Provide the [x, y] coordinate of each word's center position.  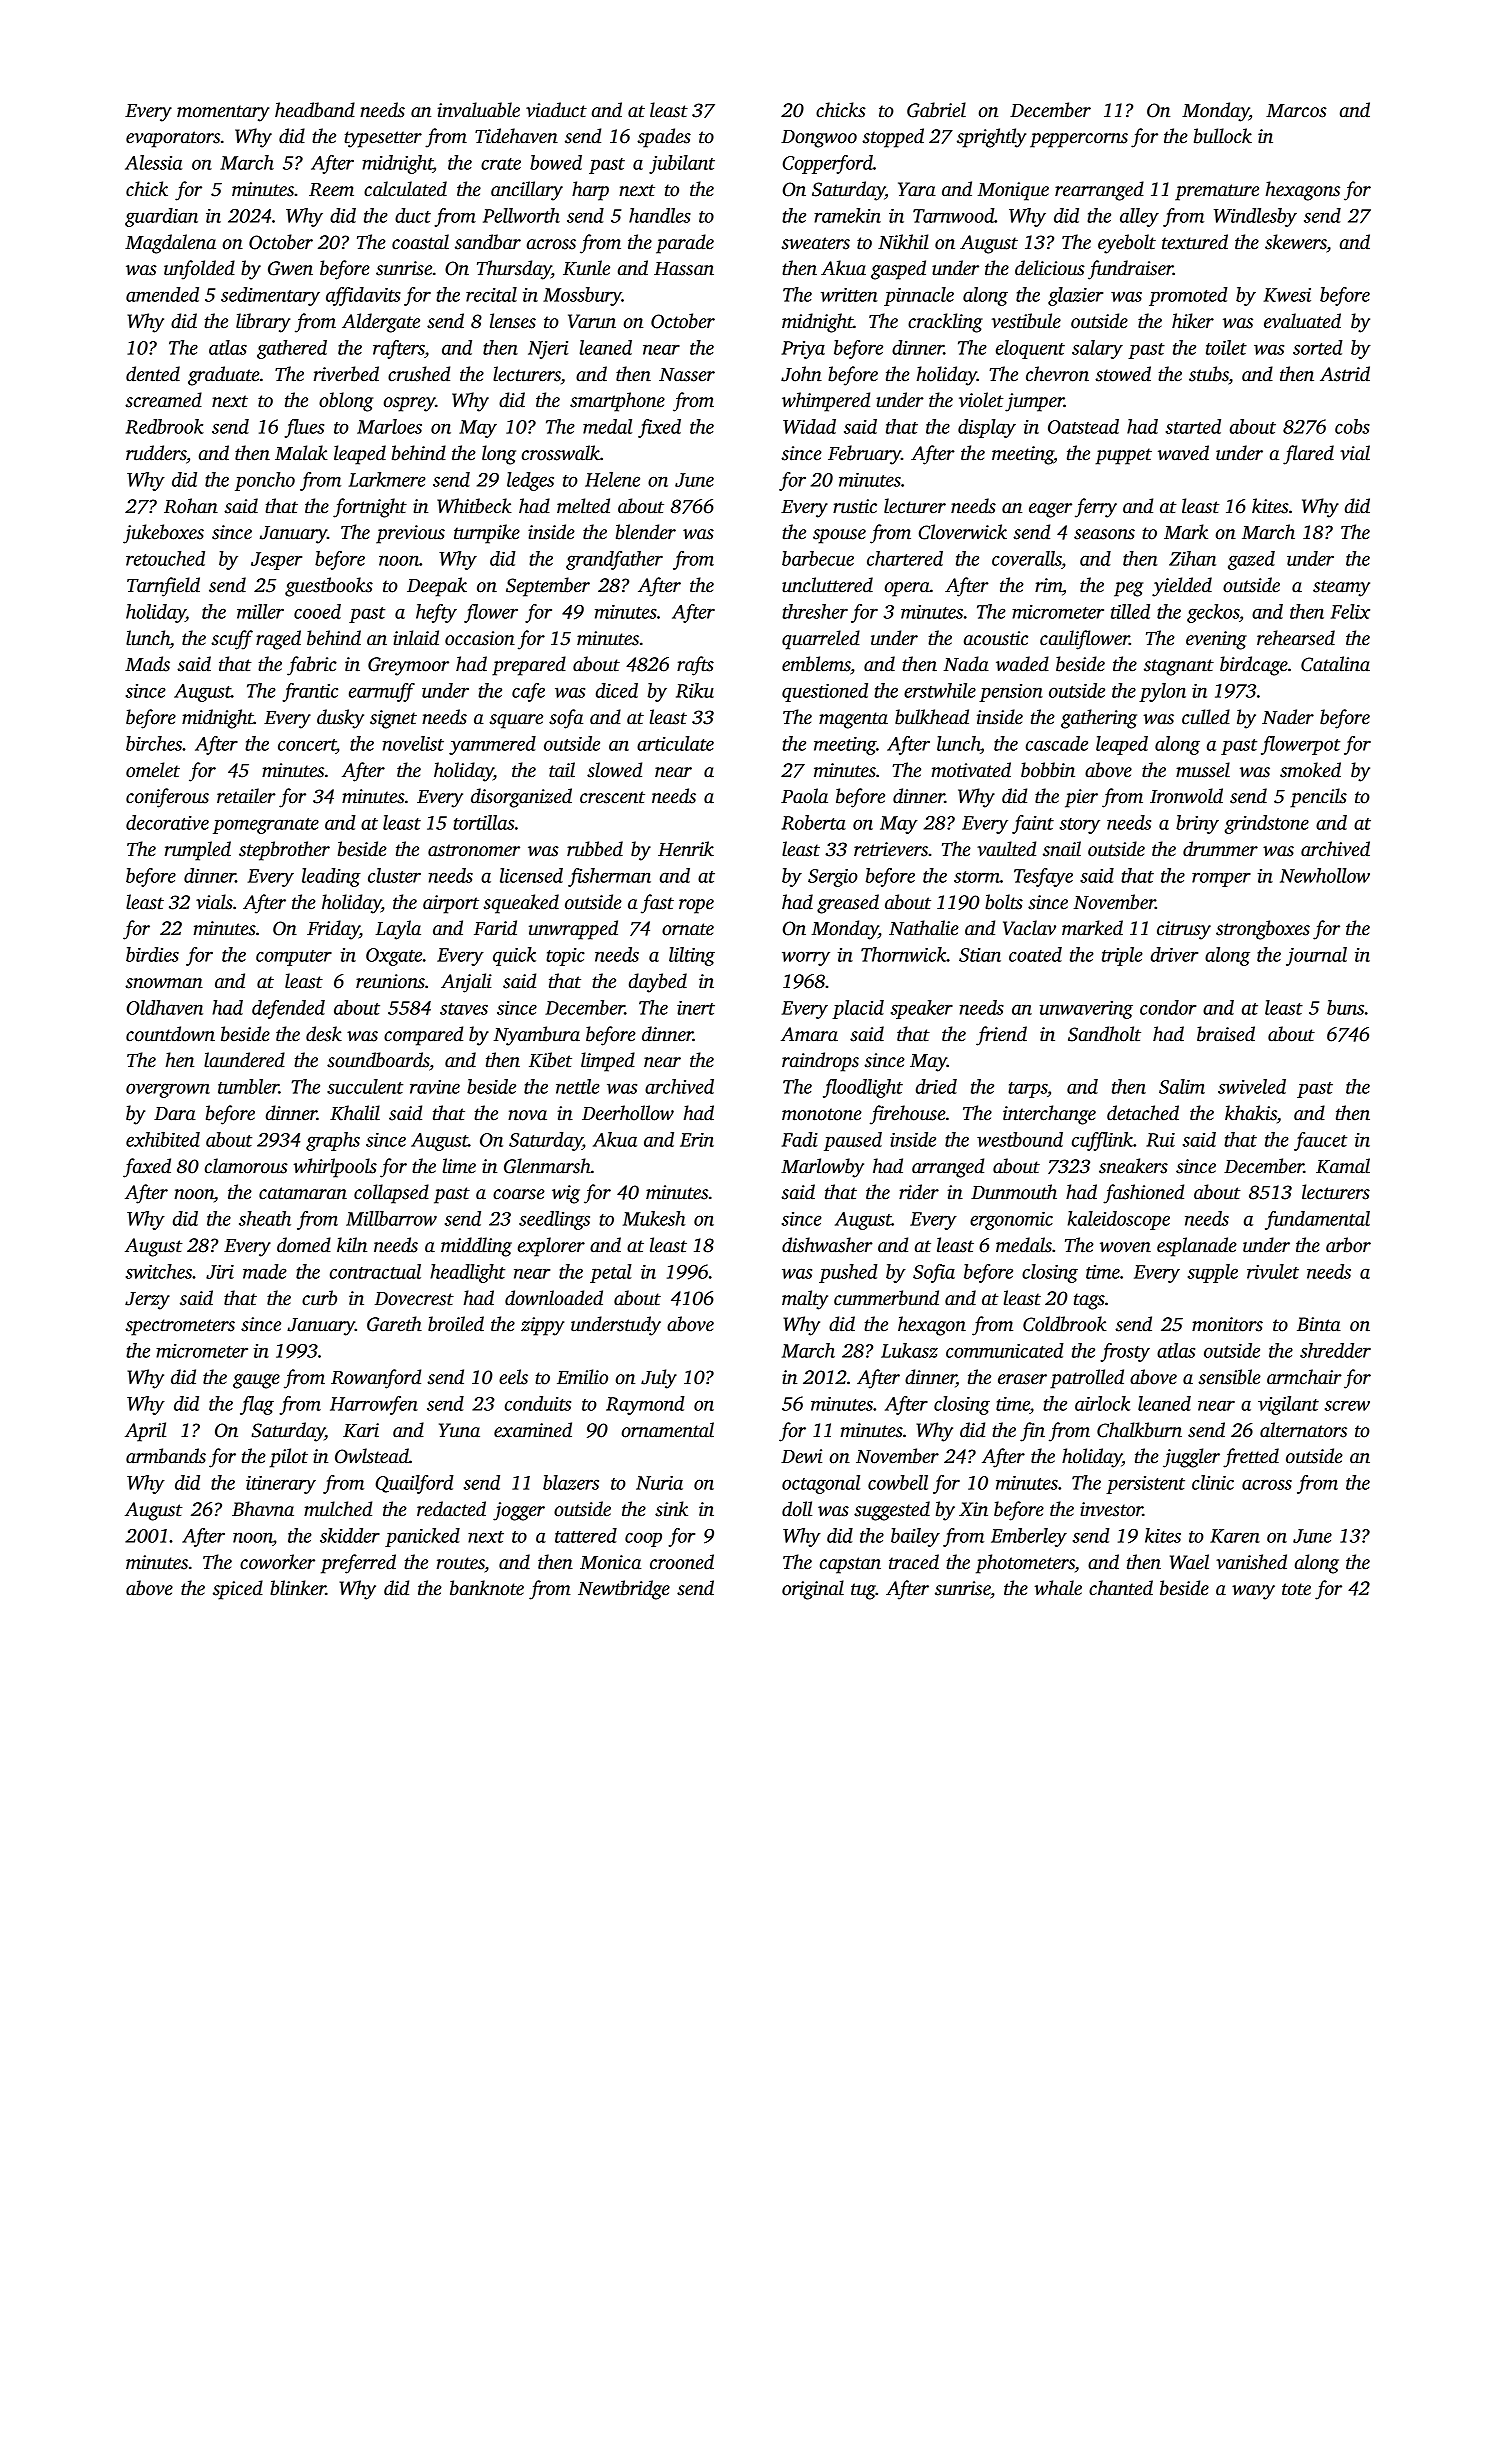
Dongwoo [819, 139]
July [659, 1379]
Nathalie [924, 928]
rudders [156, 453]
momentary [223, 113]
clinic [1213, 1482]
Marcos [1296, 111]
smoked [1310, 770]
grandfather [614, 560]
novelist [413, 743]
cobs [1352, 426]
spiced [238, 1590]
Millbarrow [391, 1218]
